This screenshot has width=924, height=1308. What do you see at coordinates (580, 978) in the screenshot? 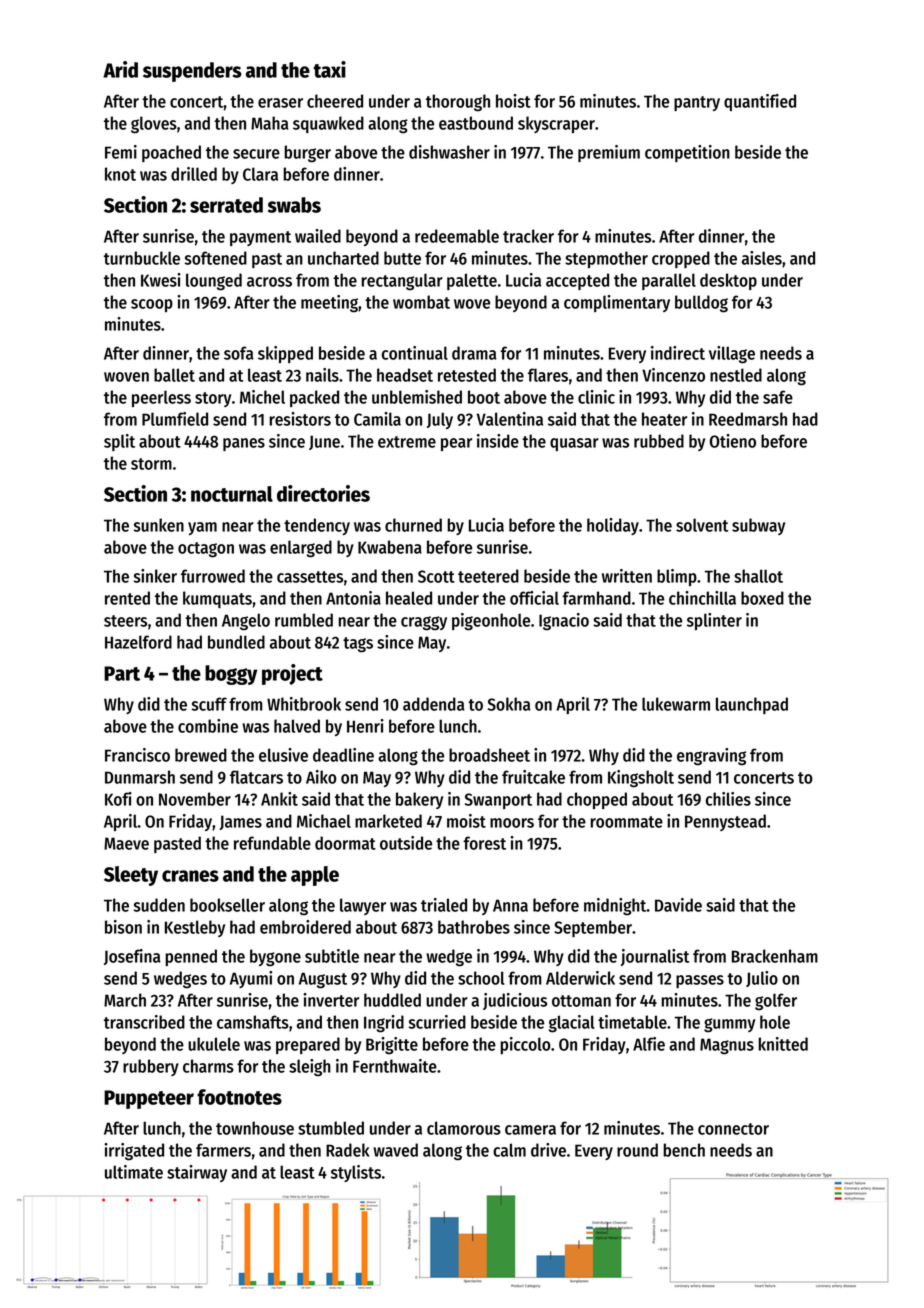
I see `Alderwick` at bounding box center [580, 978].
